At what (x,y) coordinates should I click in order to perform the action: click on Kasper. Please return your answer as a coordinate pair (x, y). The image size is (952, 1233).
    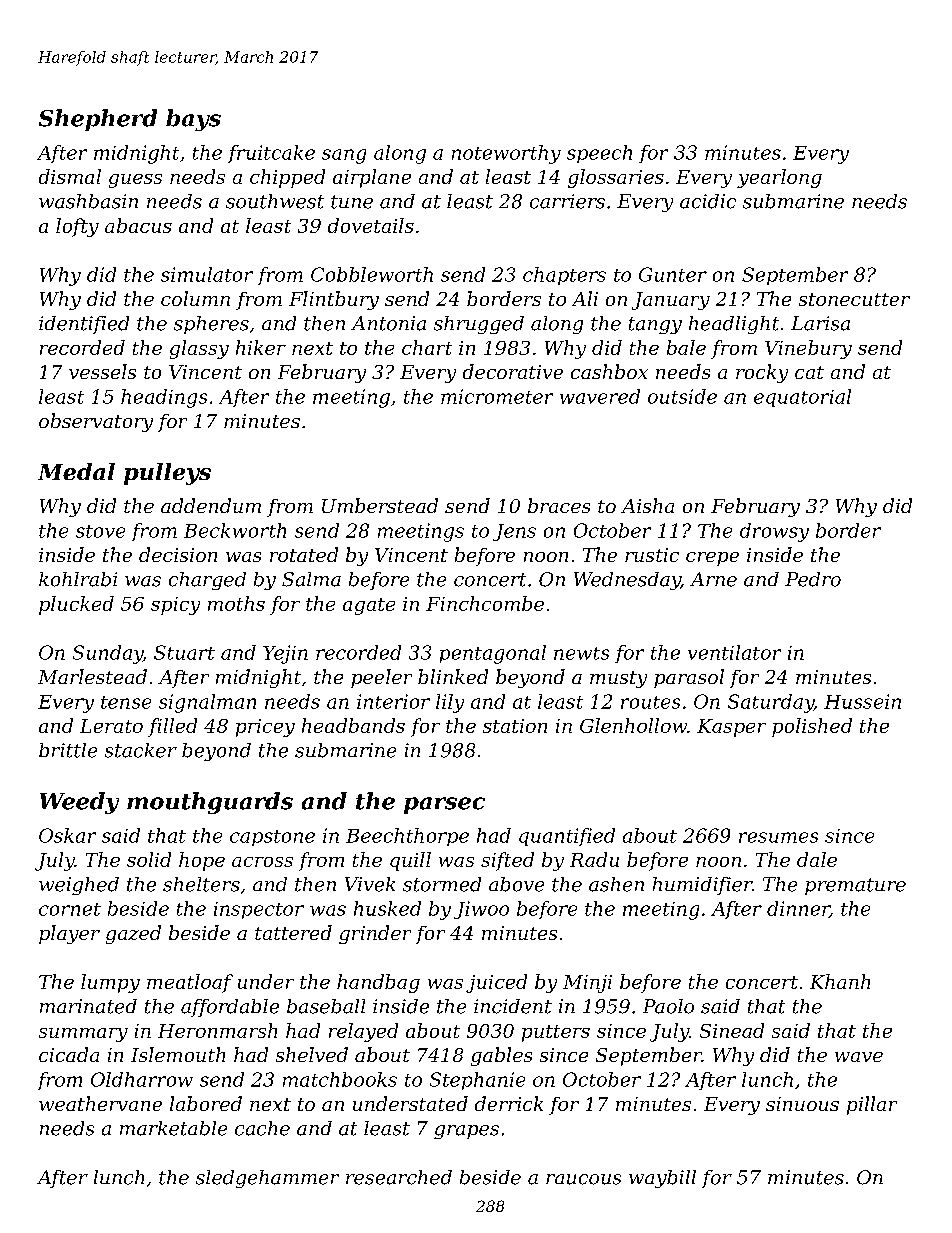
    Looking at the image, I should click on (731, 728).
